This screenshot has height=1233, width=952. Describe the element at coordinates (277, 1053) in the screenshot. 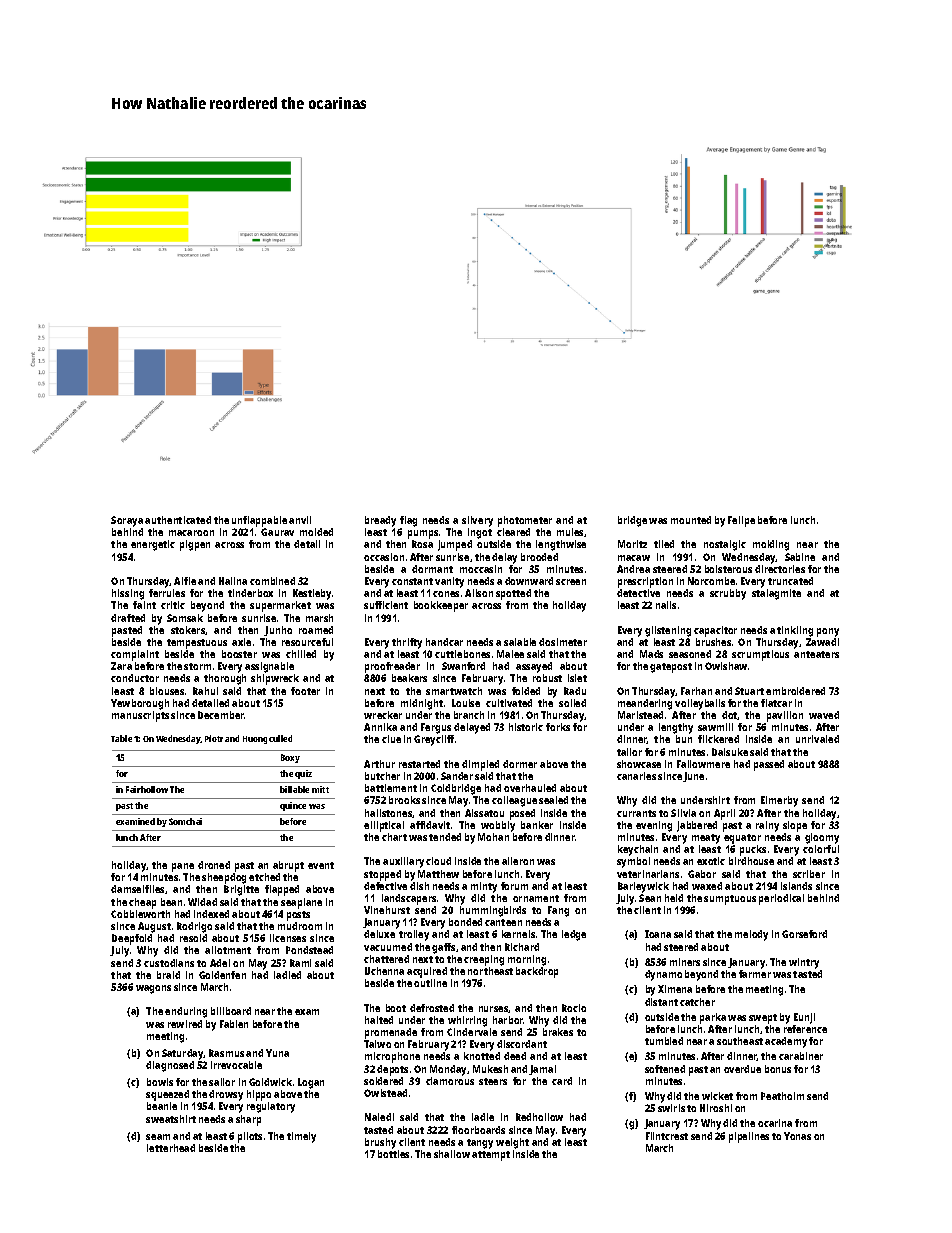

I see `Yuna` at that location.
